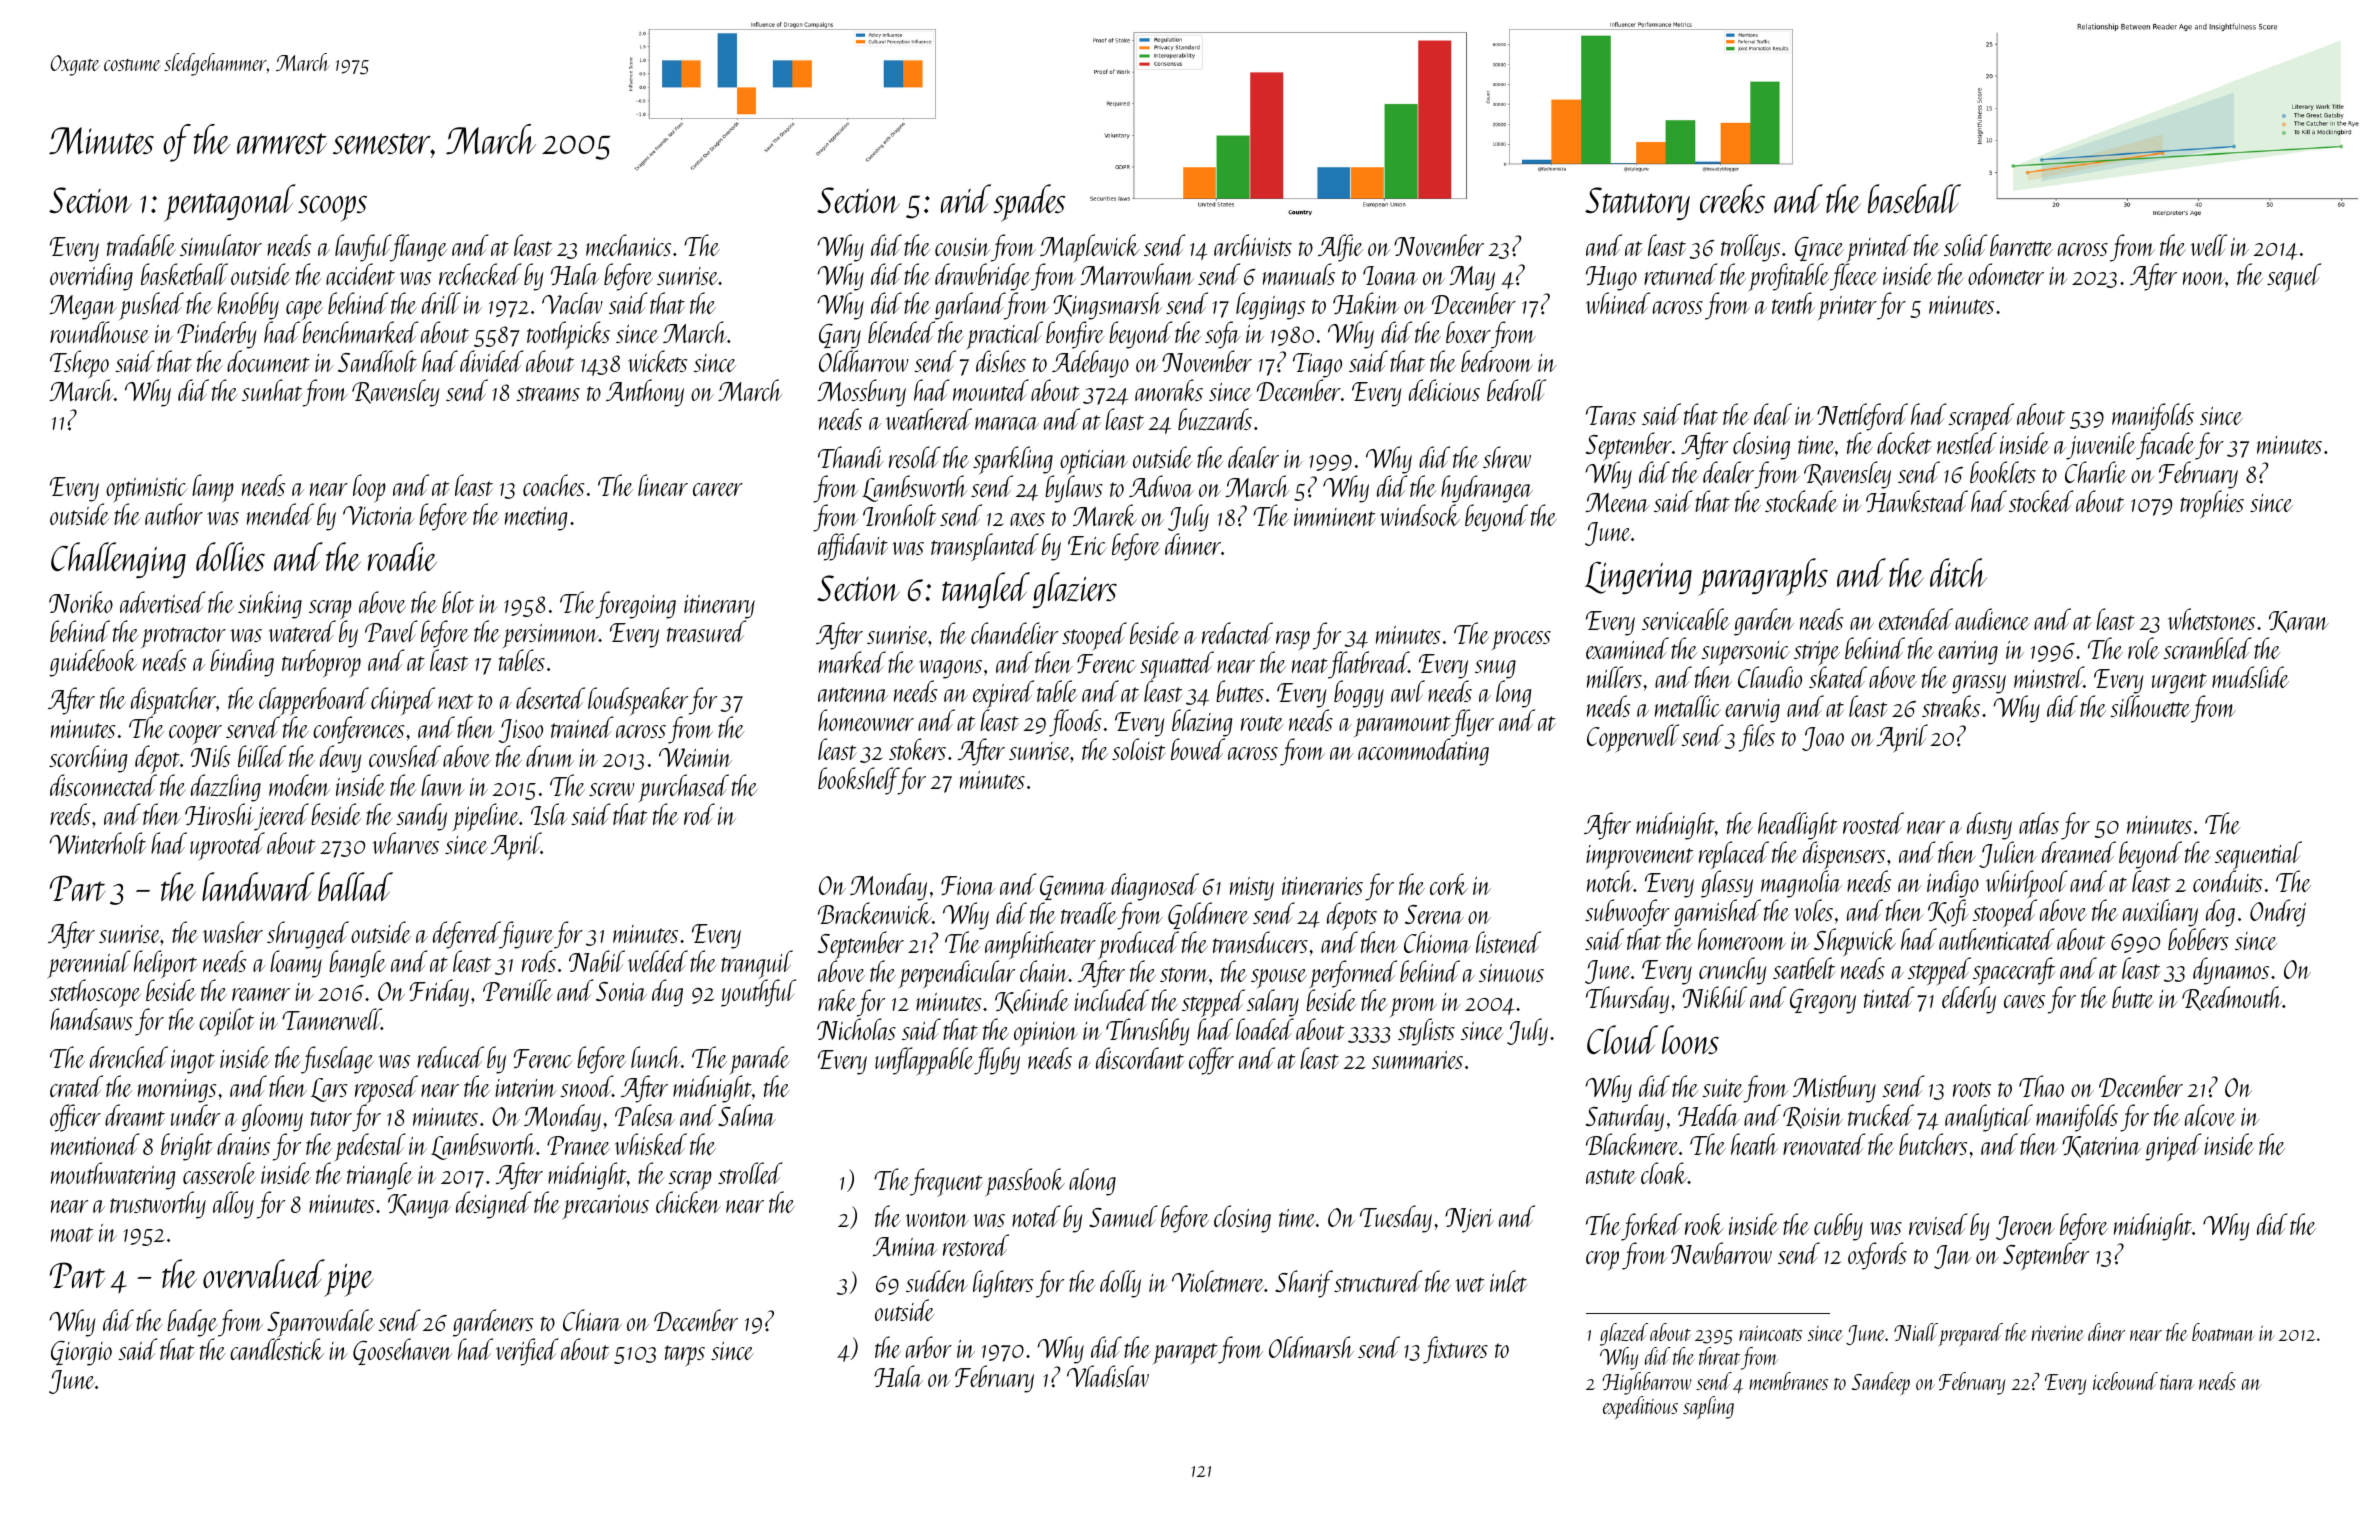  What do you see at coordinates (321, 663) in the screenshot?
I see `turboprop` at bounding box center [321, 663].
